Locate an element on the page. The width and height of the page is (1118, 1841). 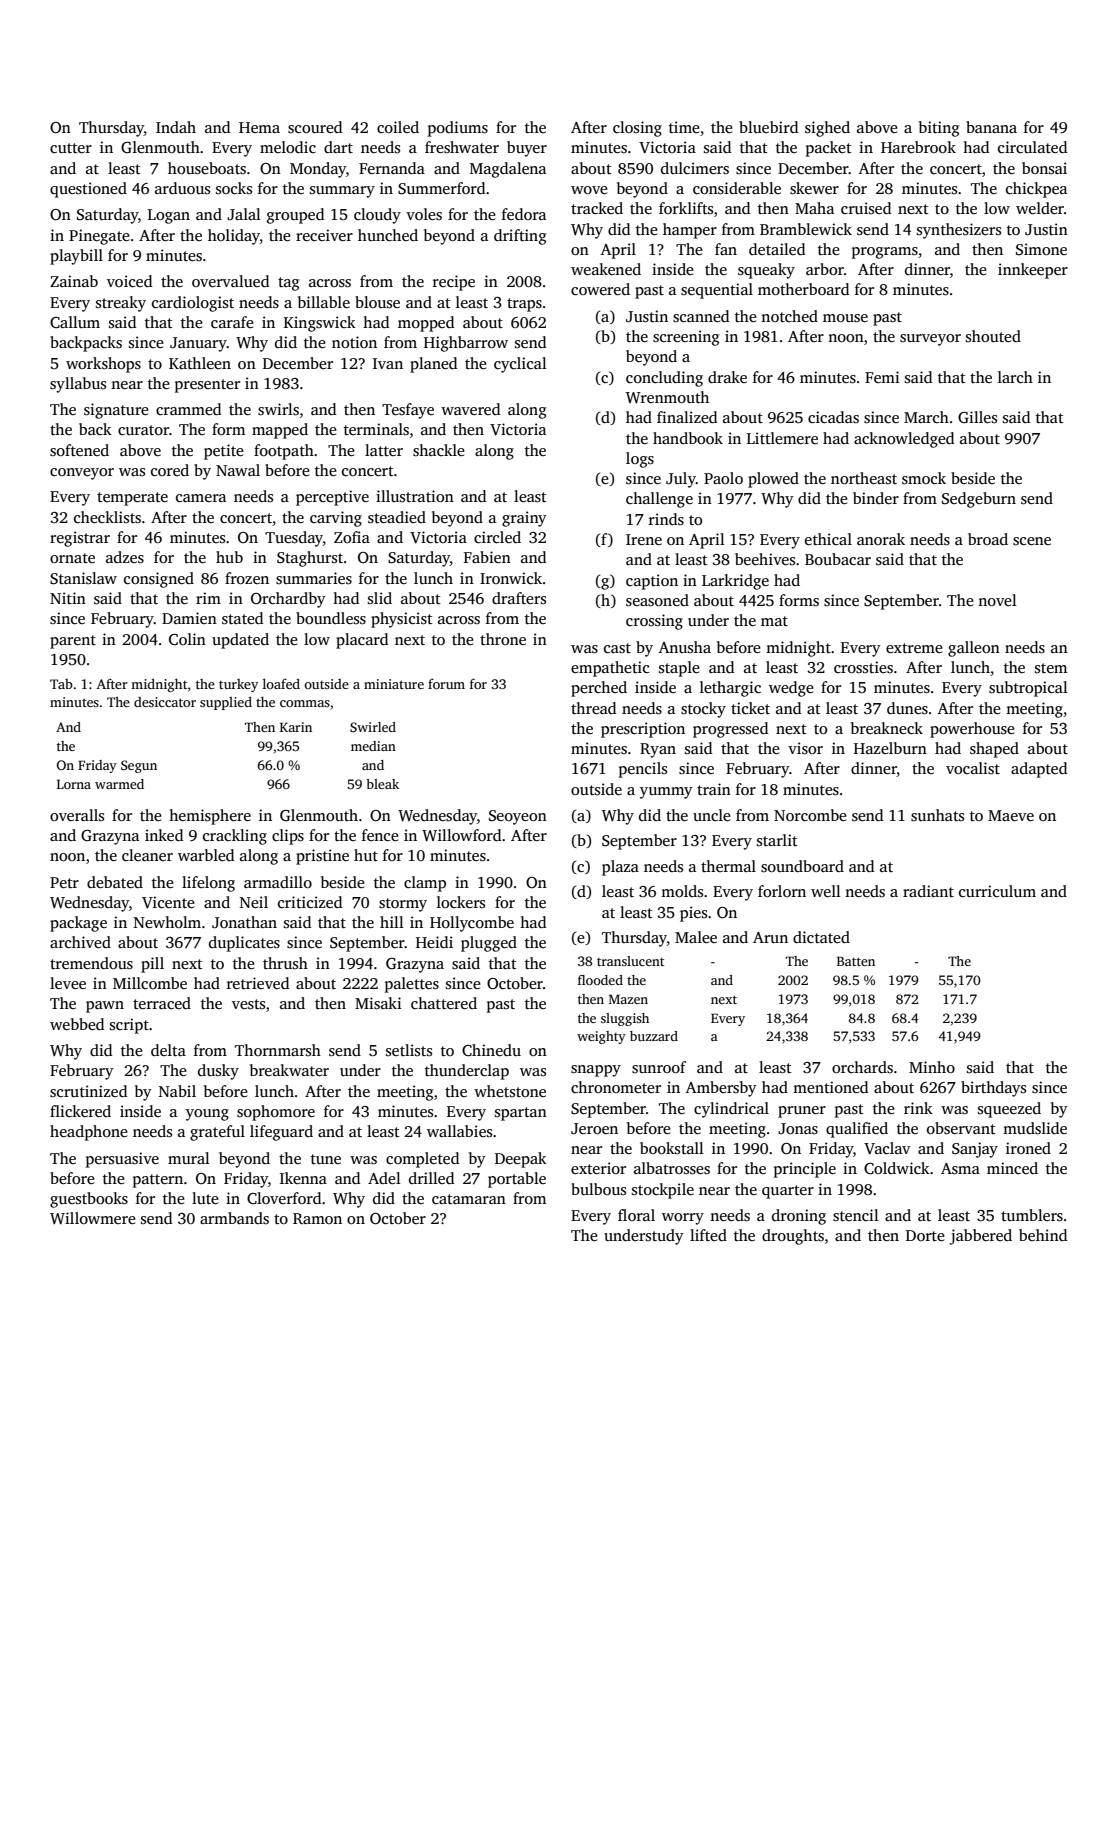
logs is located at coordinates (640, 460).
